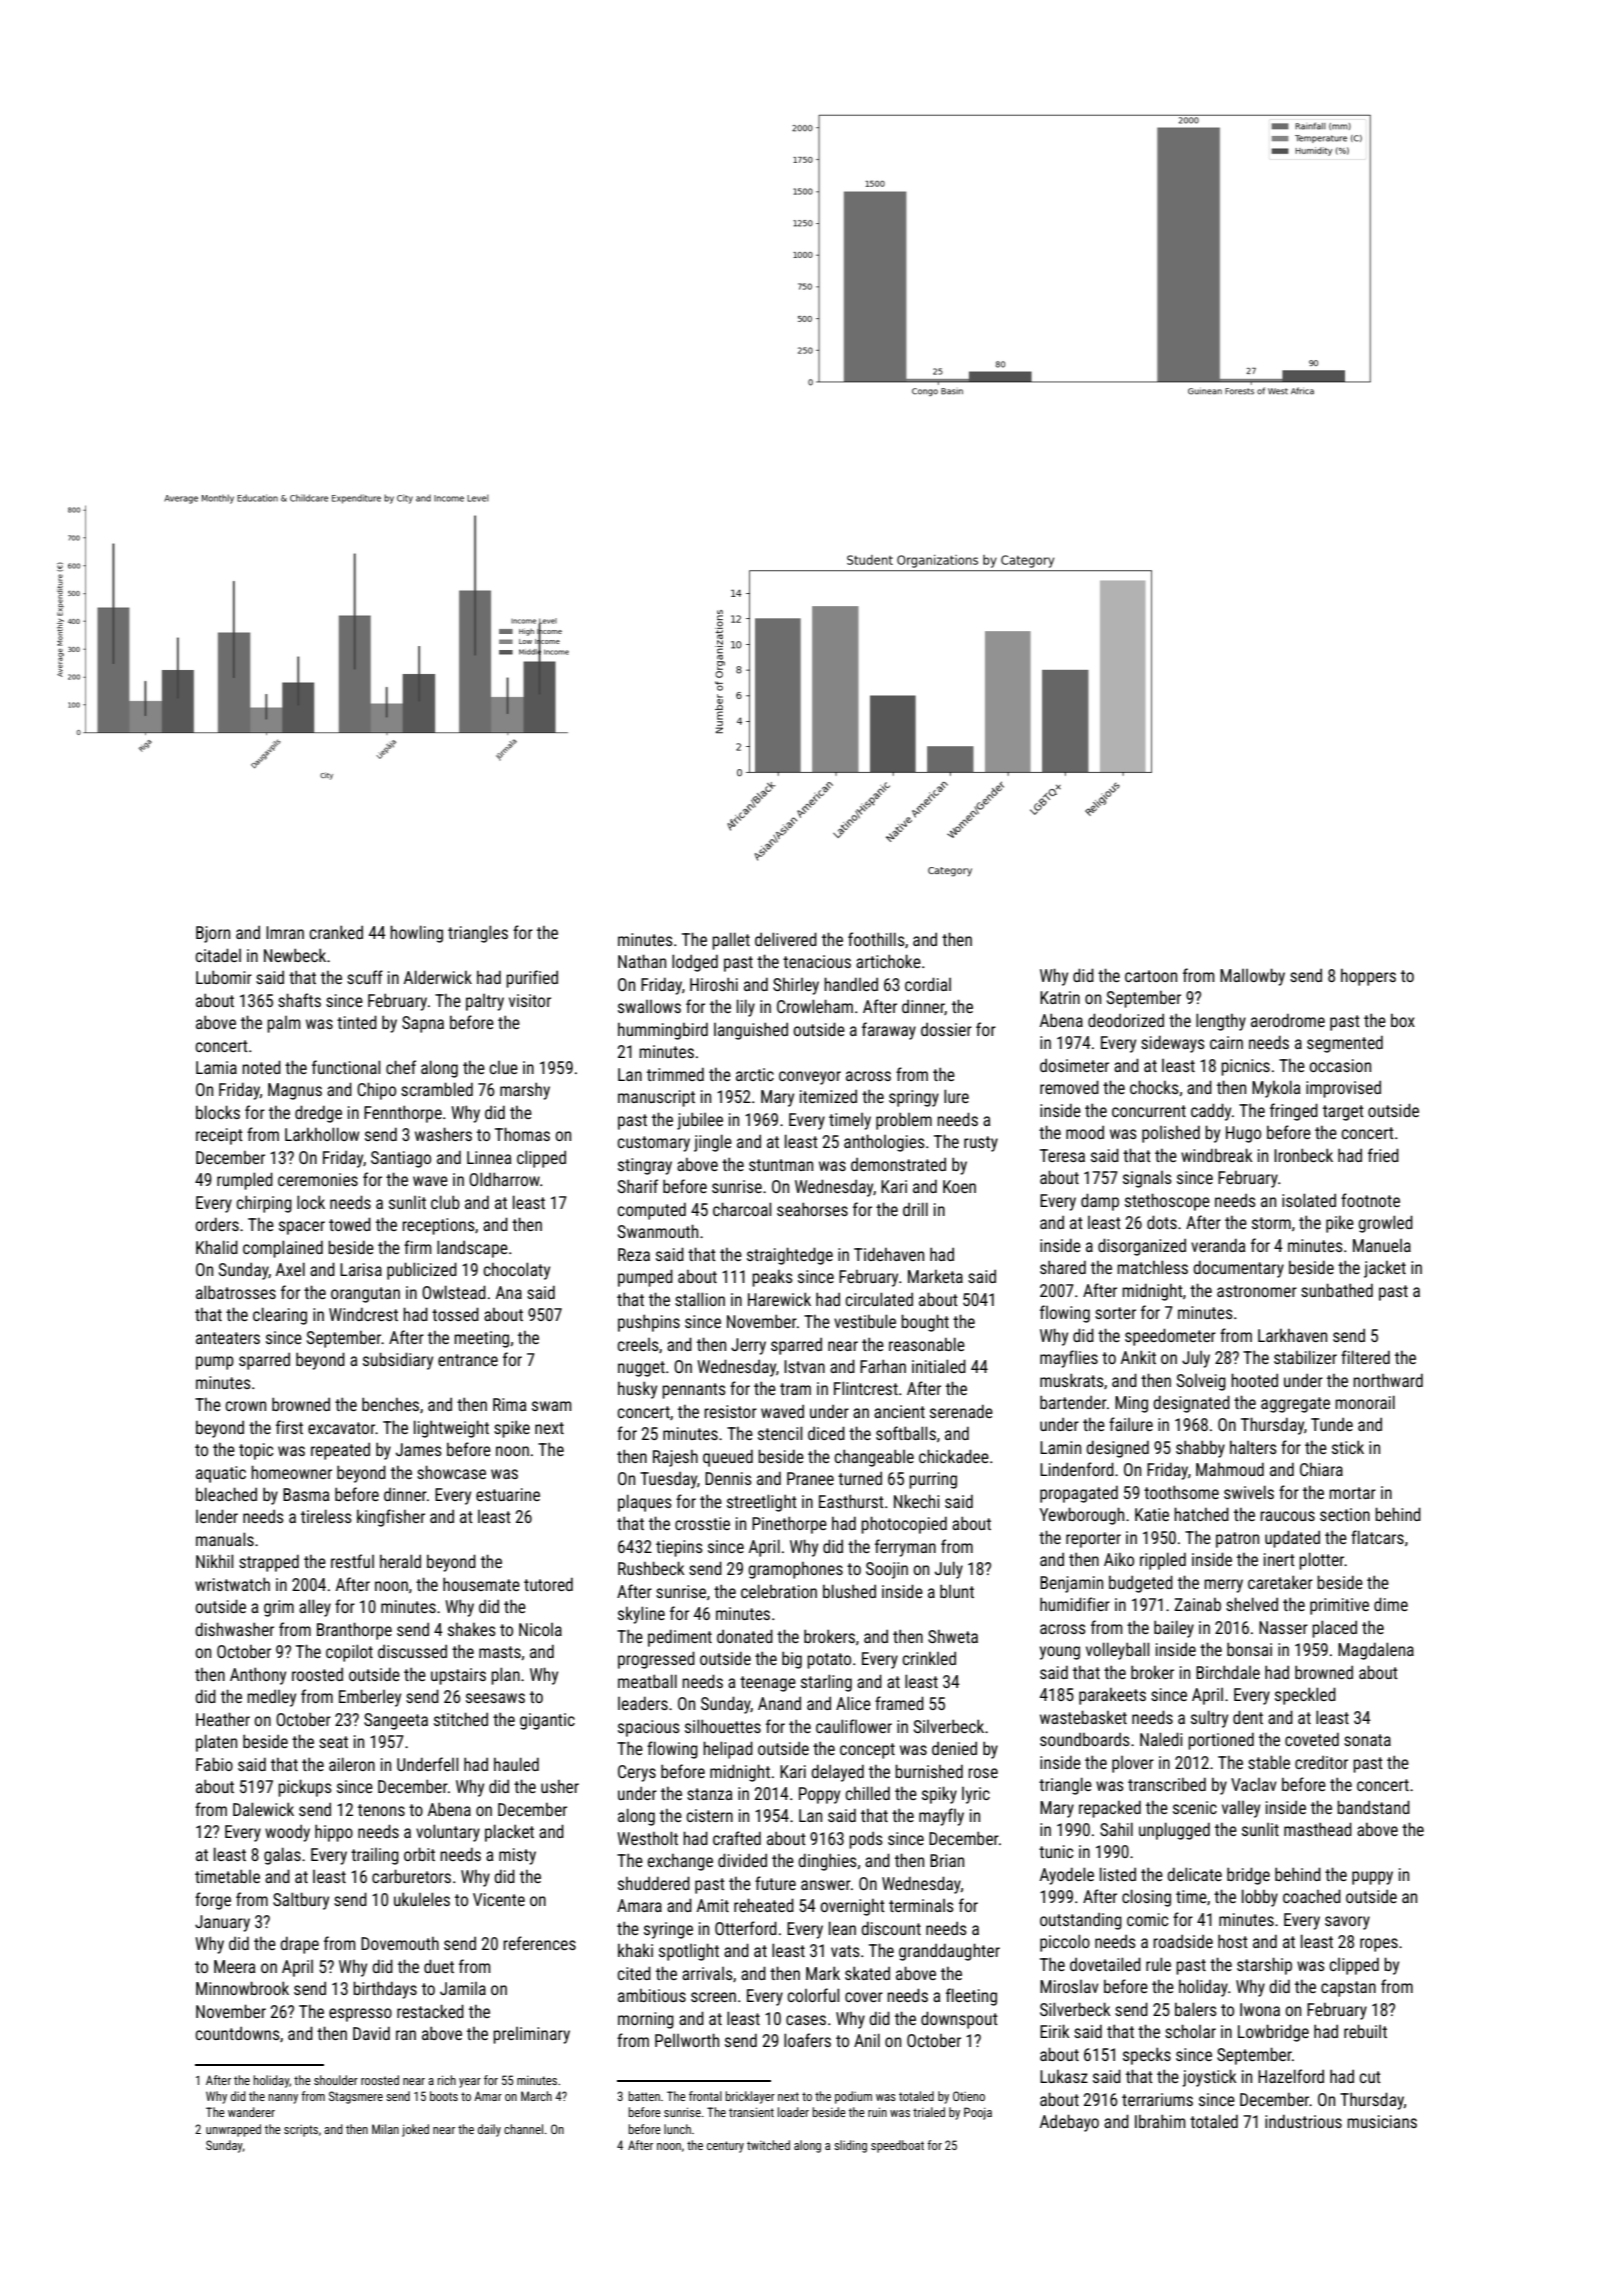 This screenshot has height=2292, width=1620. Describe the element at coordinates (283, 1249) in the screenshot. I see `complained` at that location.
